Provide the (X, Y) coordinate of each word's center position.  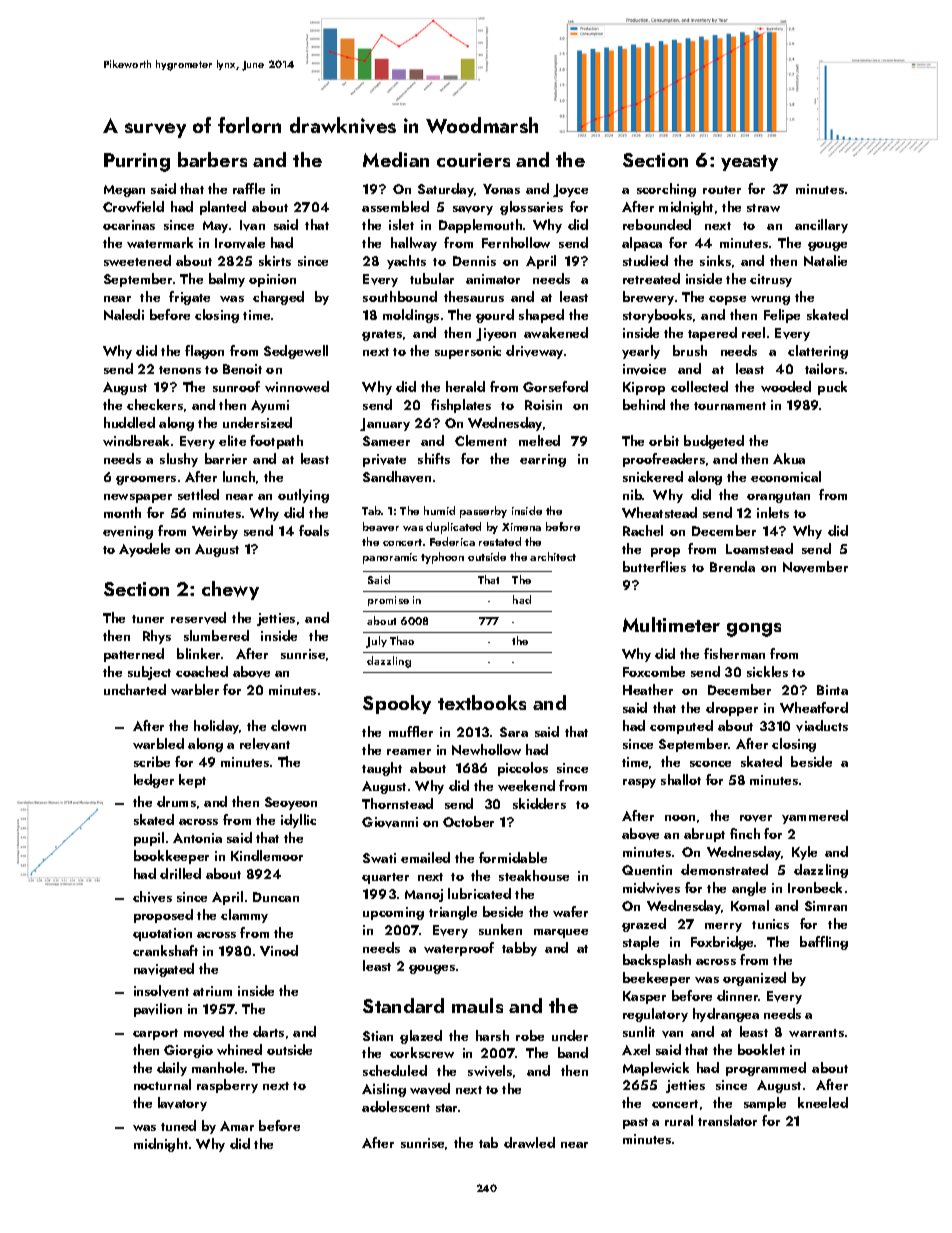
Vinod (279, 950)
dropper (732, 709)
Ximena (521, 527)
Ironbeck (815, 887)
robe (530, 1035)
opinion (272, 280)
